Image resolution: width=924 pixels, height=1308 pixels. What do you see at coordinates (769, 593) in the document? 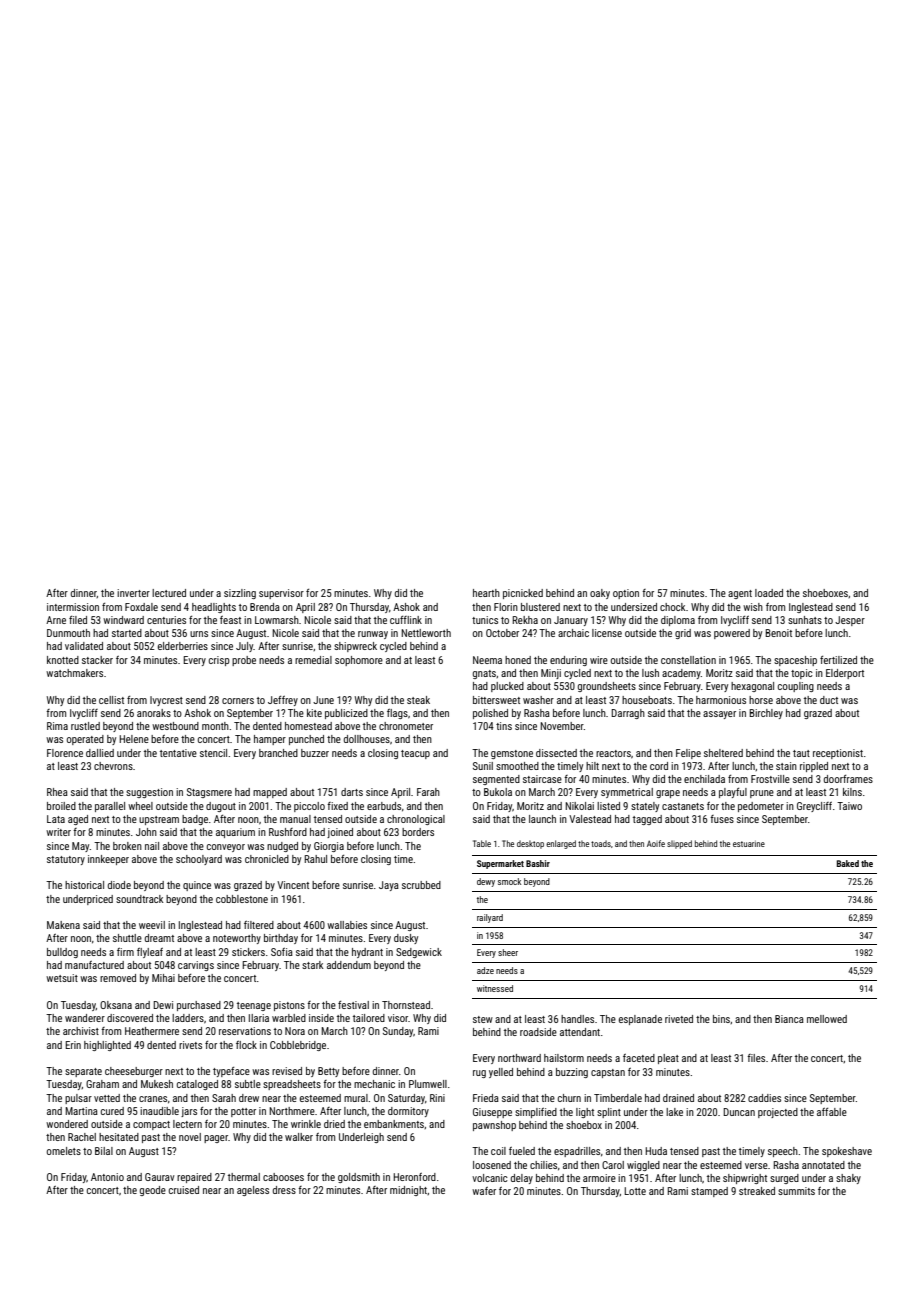
I see `loaded` at bounding box center [769, 593].
